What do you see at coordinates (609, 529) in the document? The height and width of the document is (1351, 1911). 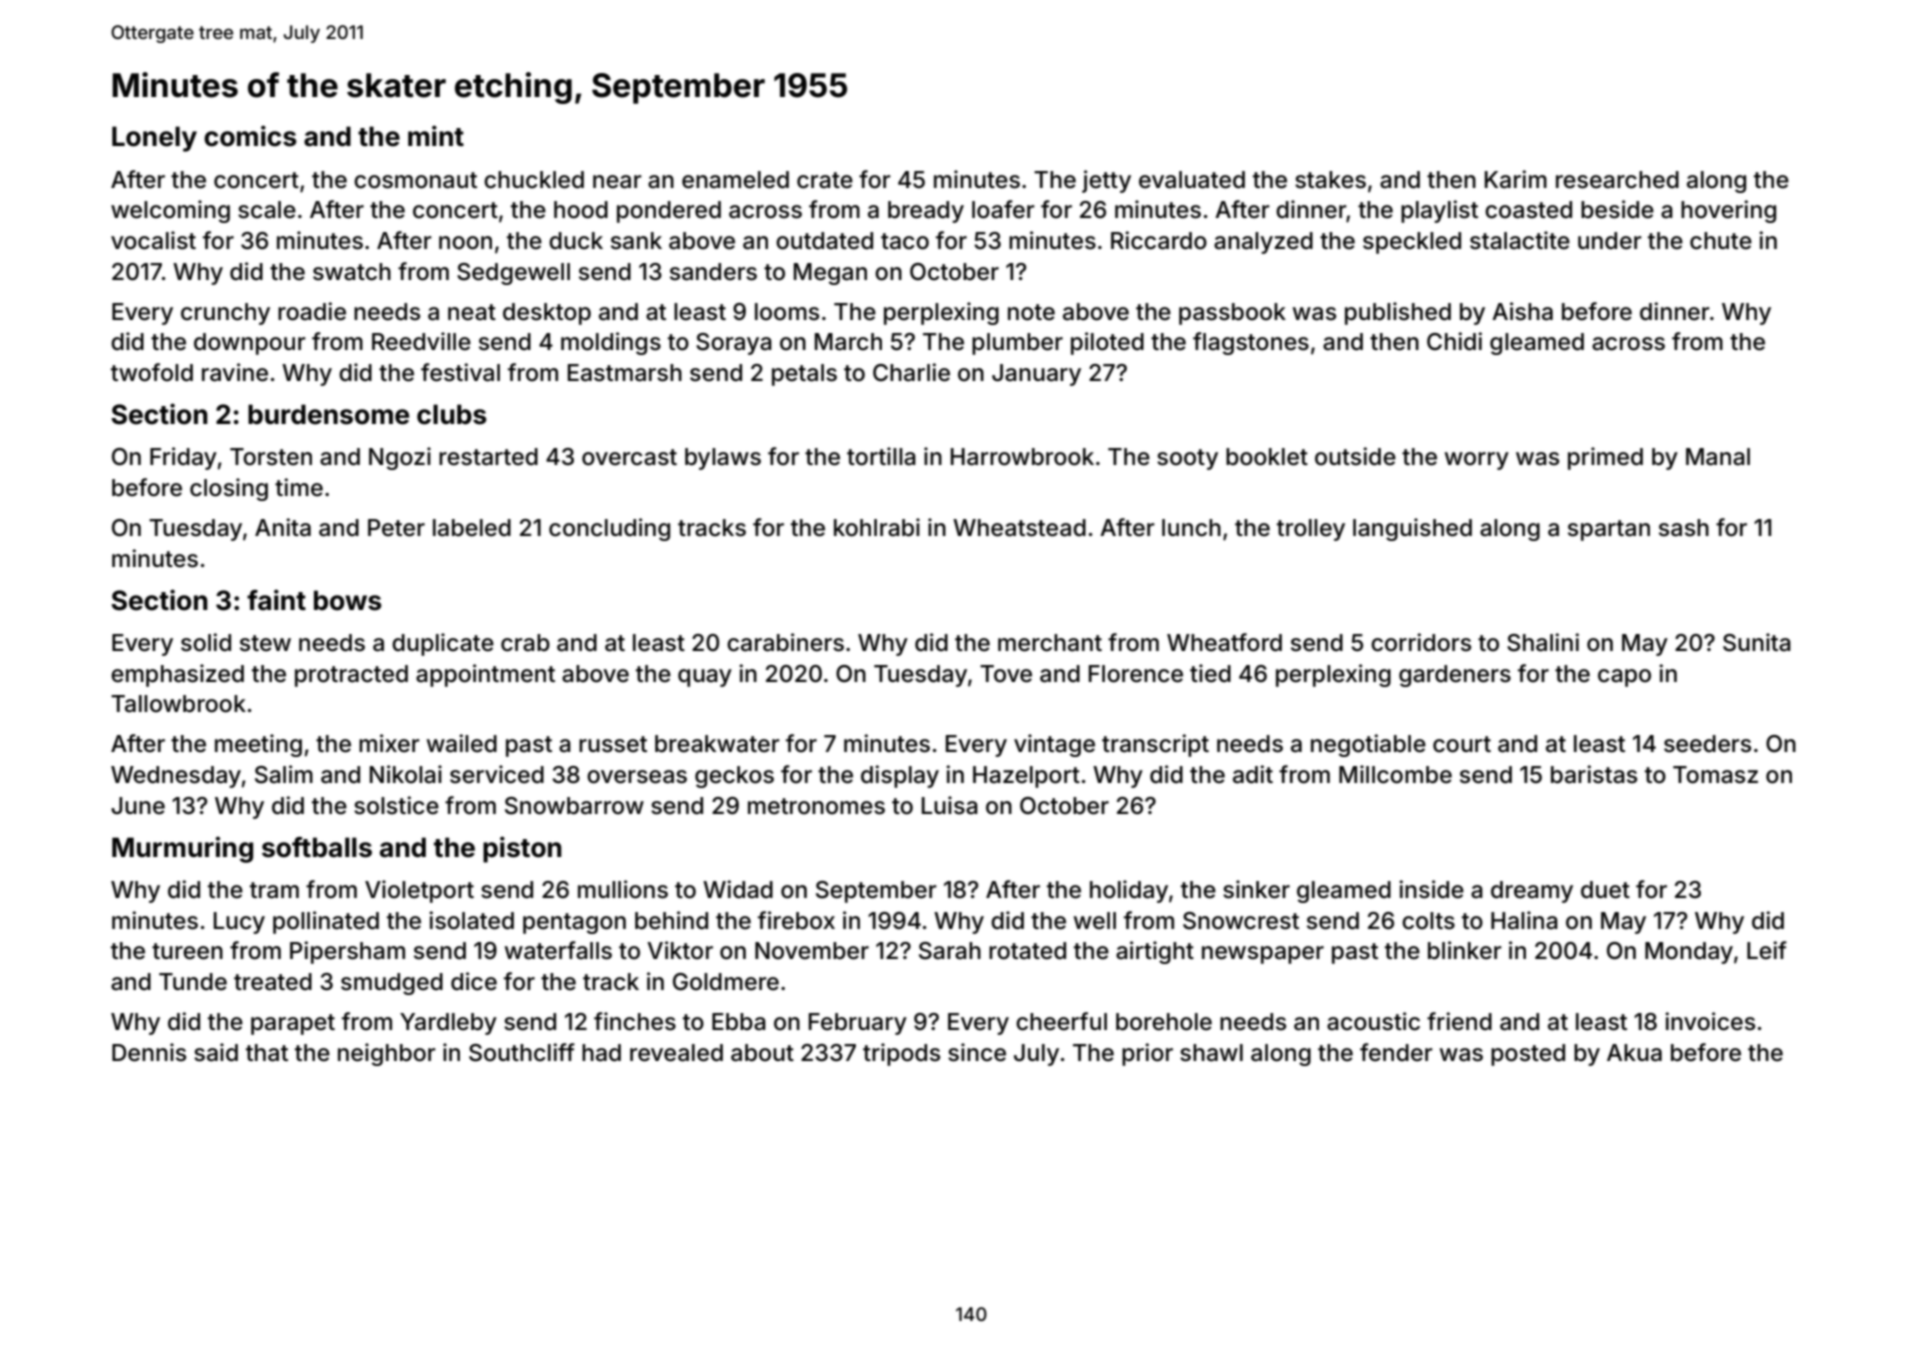 I see `concluding` at bounding box center [609, 529].
